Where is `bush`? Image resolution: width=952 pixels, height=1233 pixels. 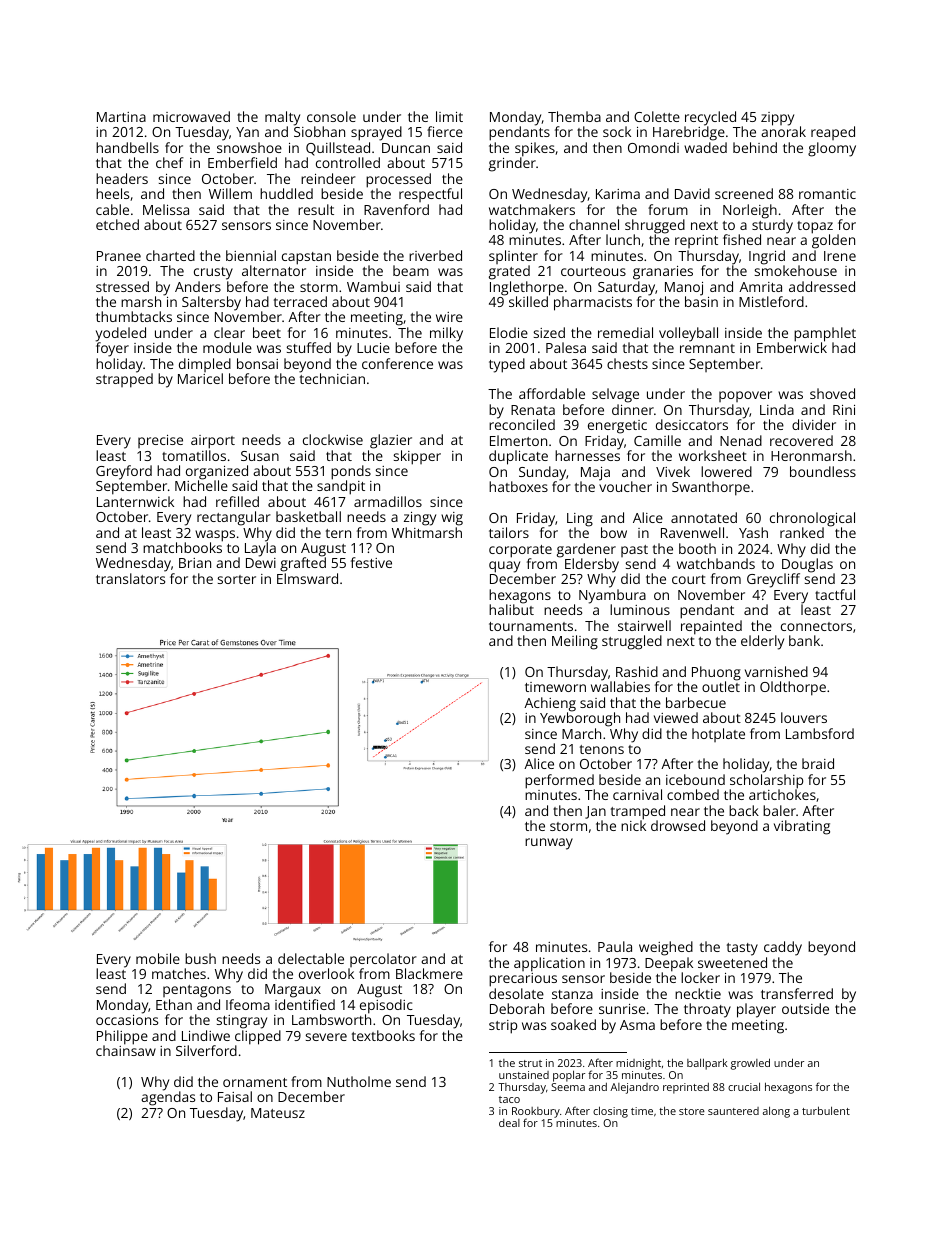 bush is located at coordinates (200, 958).
